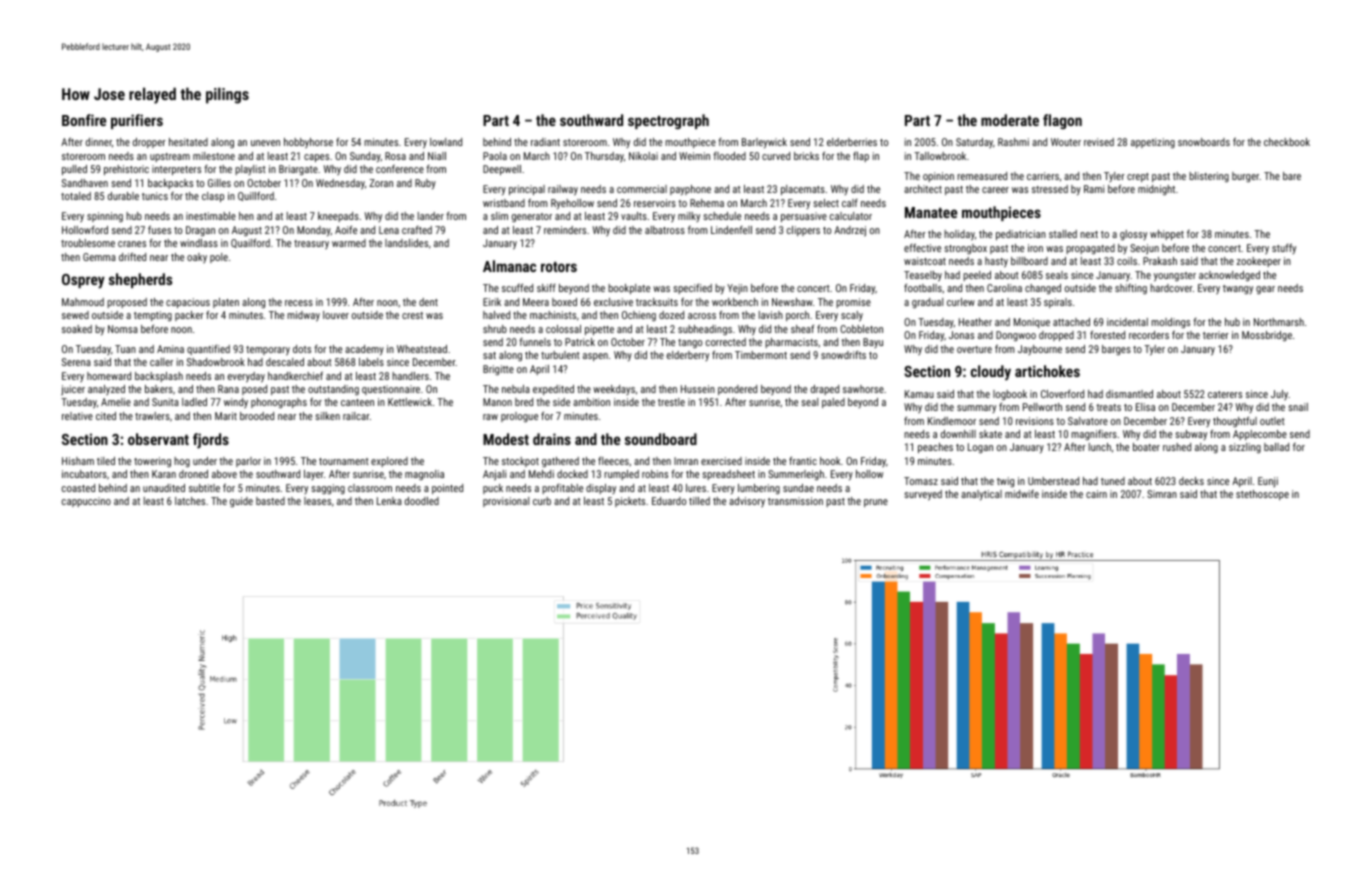  I want to click on tempting, so click(153, 316).
